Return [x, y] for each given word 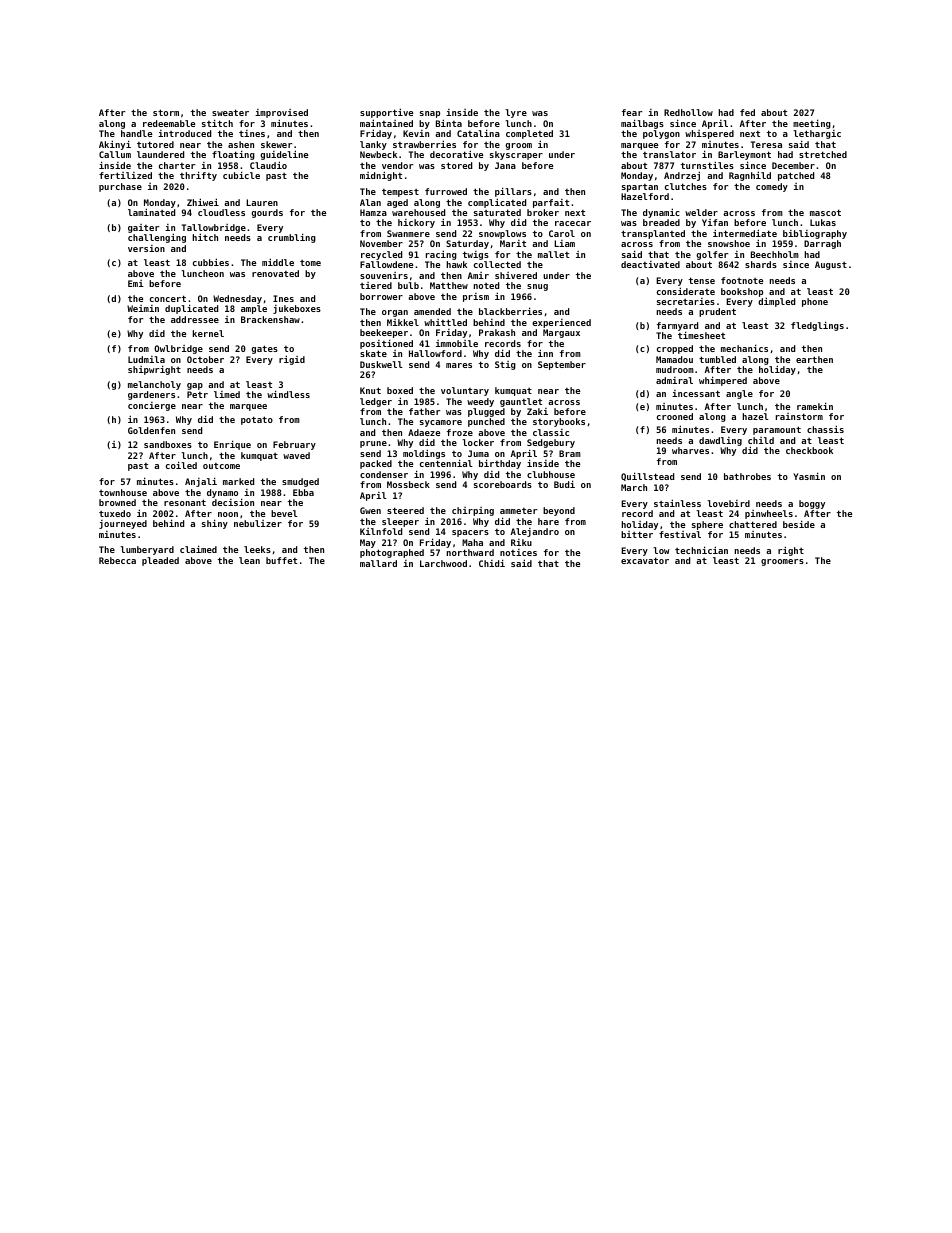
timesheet [701, 335]
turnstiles [707, 165]
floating [233, 155]
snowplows [502, 234]
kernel [208, 333]
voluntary [465, 391]
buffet [281, 560]
